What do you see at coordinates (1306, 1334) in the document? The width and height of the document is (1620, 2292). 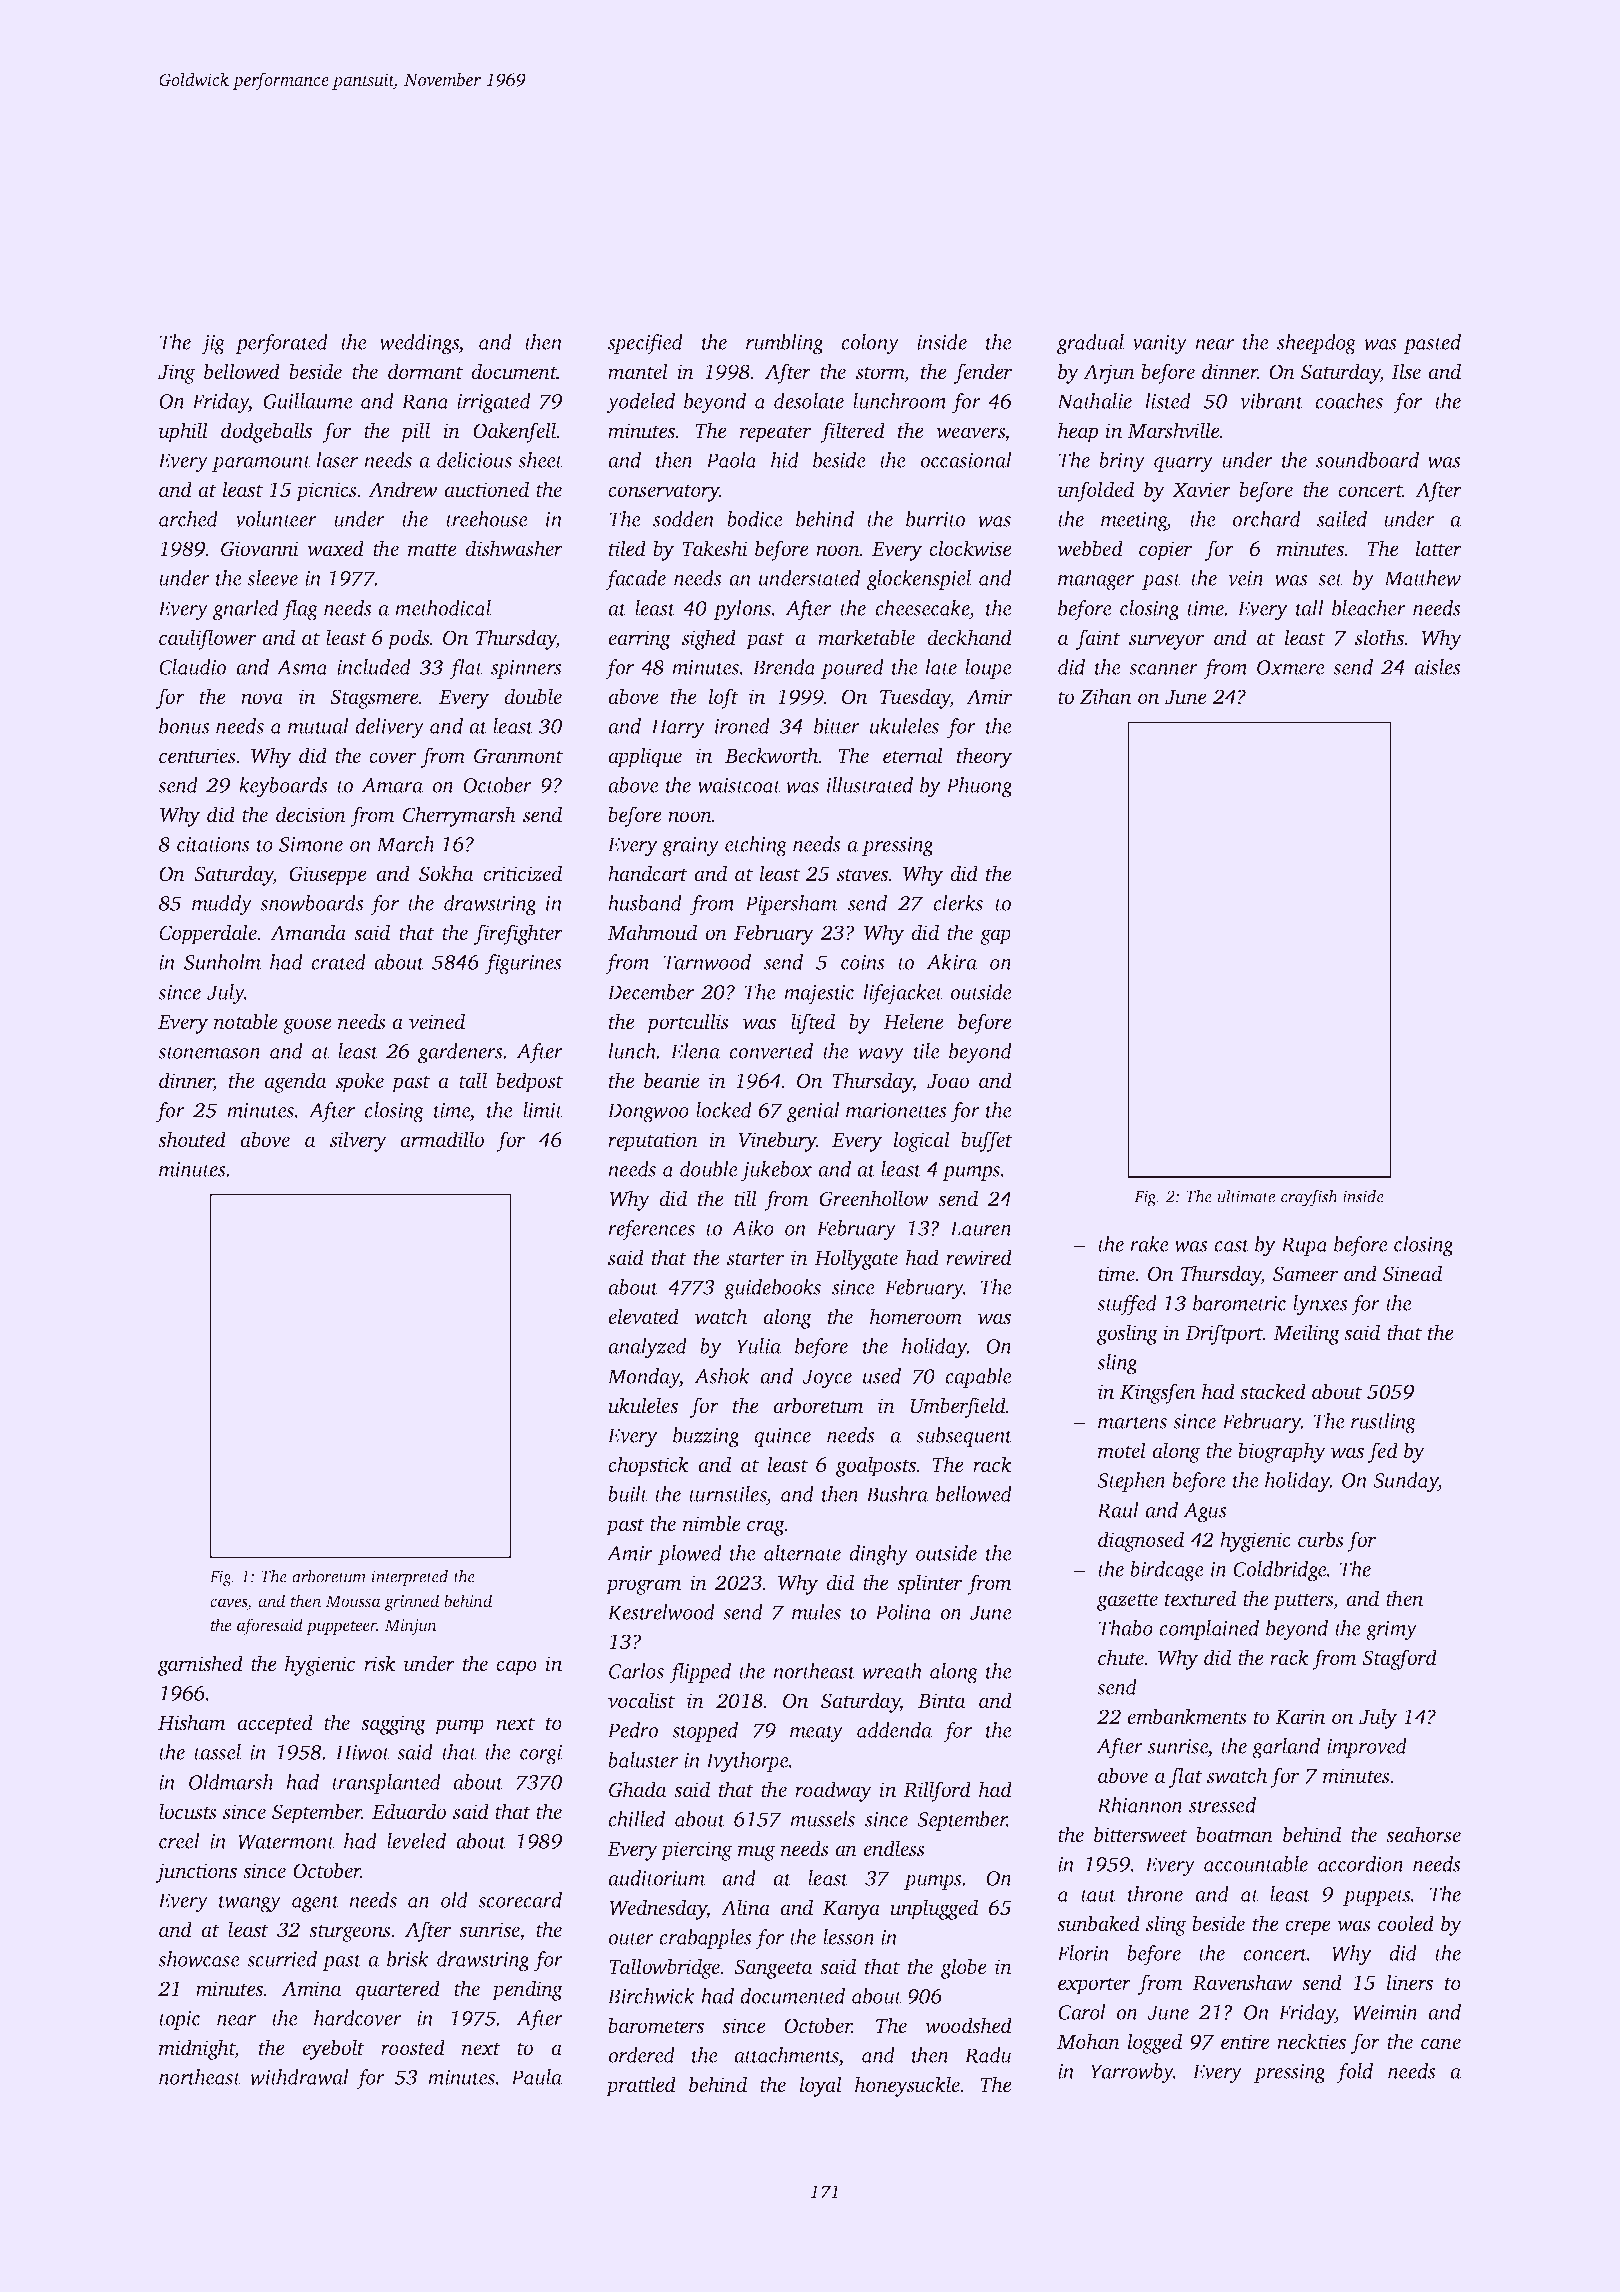 I see `Meiling` at bounding box center [1306, 1334].
